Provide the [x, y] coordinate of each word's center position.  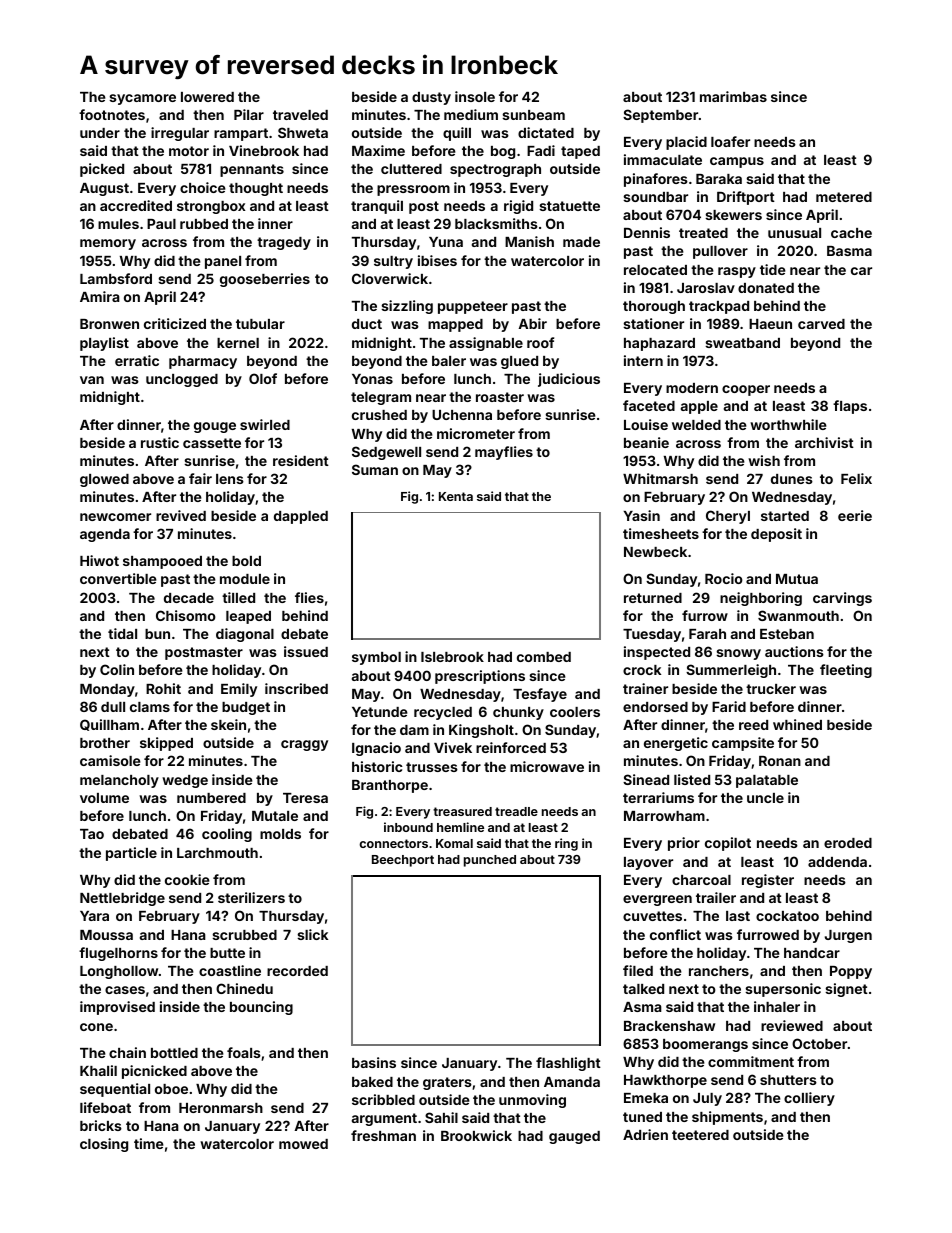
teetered [700, 1135]
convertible [118, 578]
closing [104, 1145]
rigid [518, 207]
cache [851, 233]
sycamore [142, 99]
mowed [303, 1144]
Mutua [797, 579]
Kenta [456, 496]
